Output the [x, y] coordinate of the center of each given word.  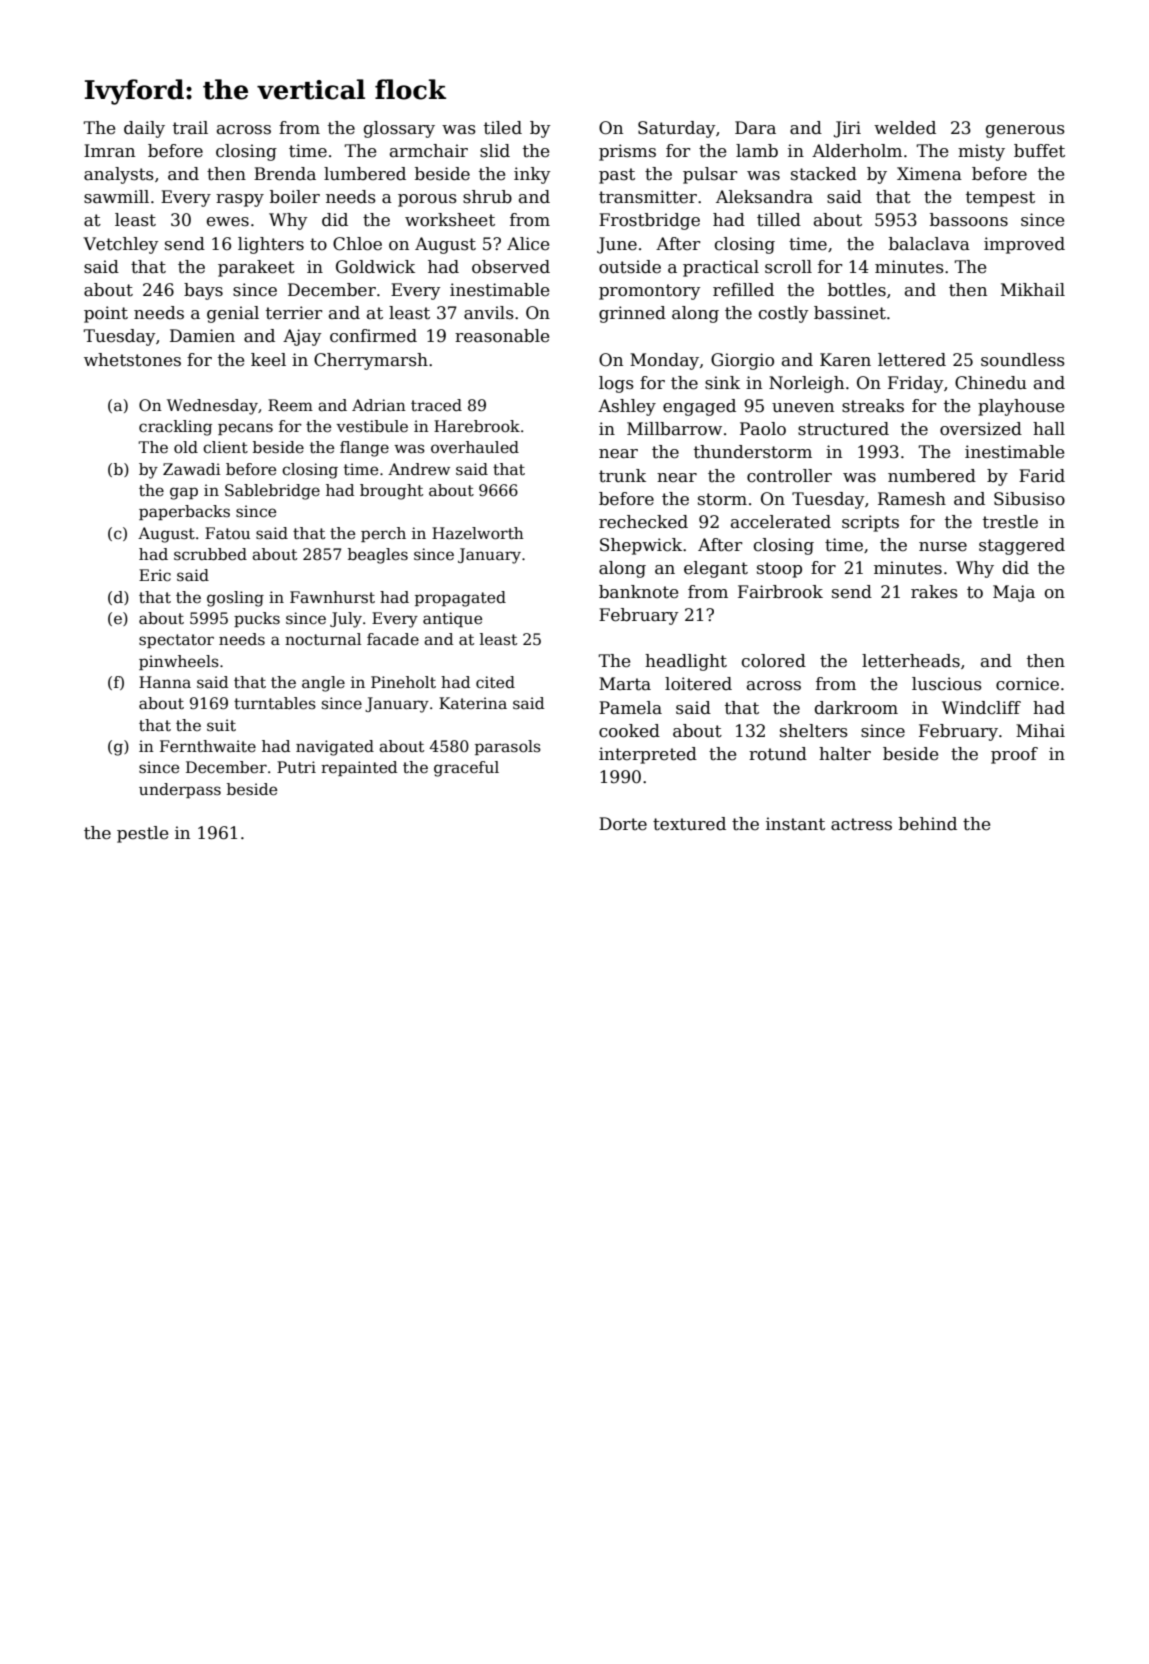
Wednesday [212, 407]
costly [784, 314]
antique [452, 619]
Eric [155, 575]
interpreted [648, 755]
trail [190, 128]
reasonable [502, 336]
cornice [1027, 684]
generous [1025, 131]
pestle [142, 834]
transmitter [648, 197]
